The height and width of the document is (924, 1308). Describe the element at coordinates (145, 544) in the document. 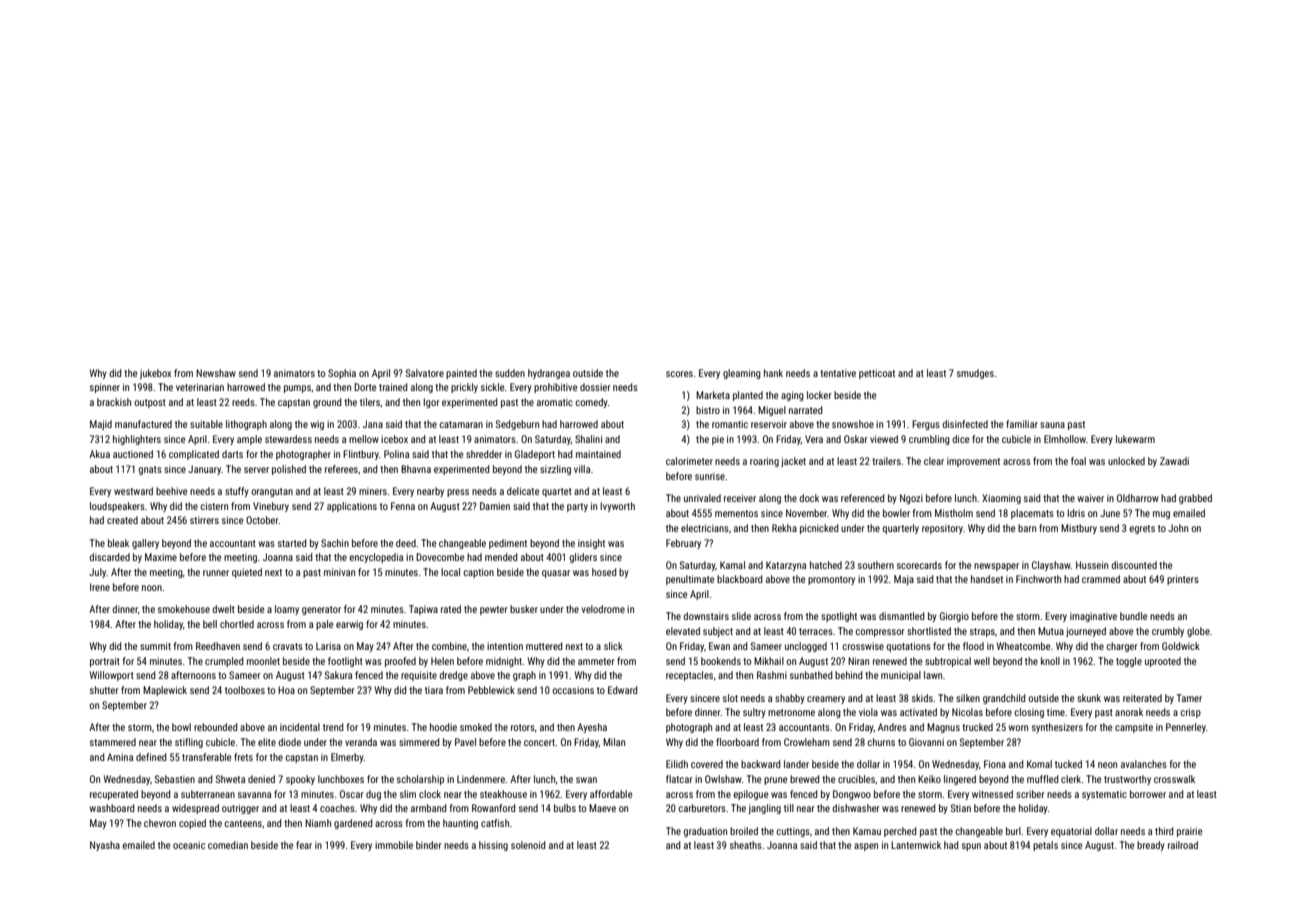

I see `gallery` at that location.
